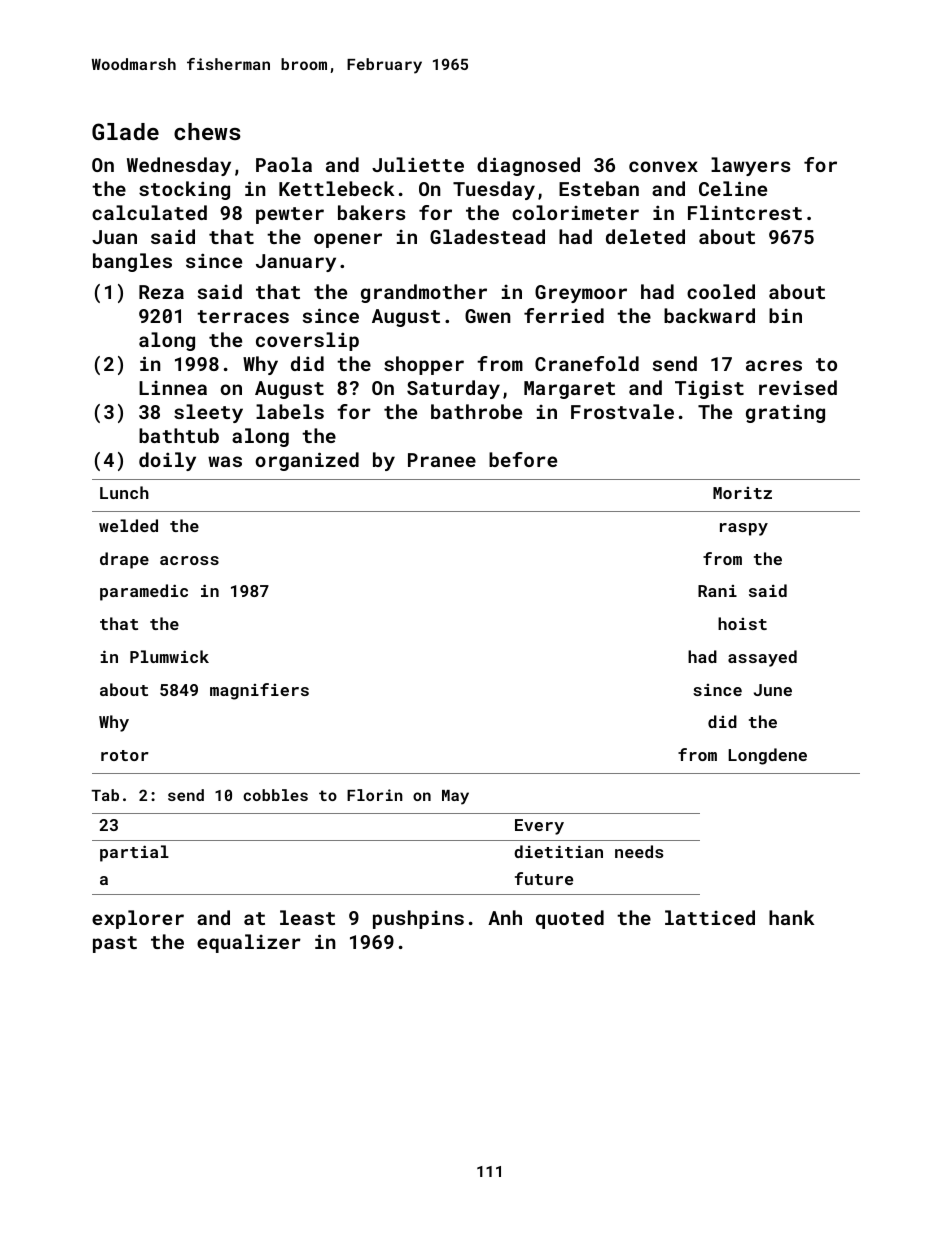 Image resolution: width=952 pixels, height=1233 pixels. I want to click on lawyers, so click(750, 166).
